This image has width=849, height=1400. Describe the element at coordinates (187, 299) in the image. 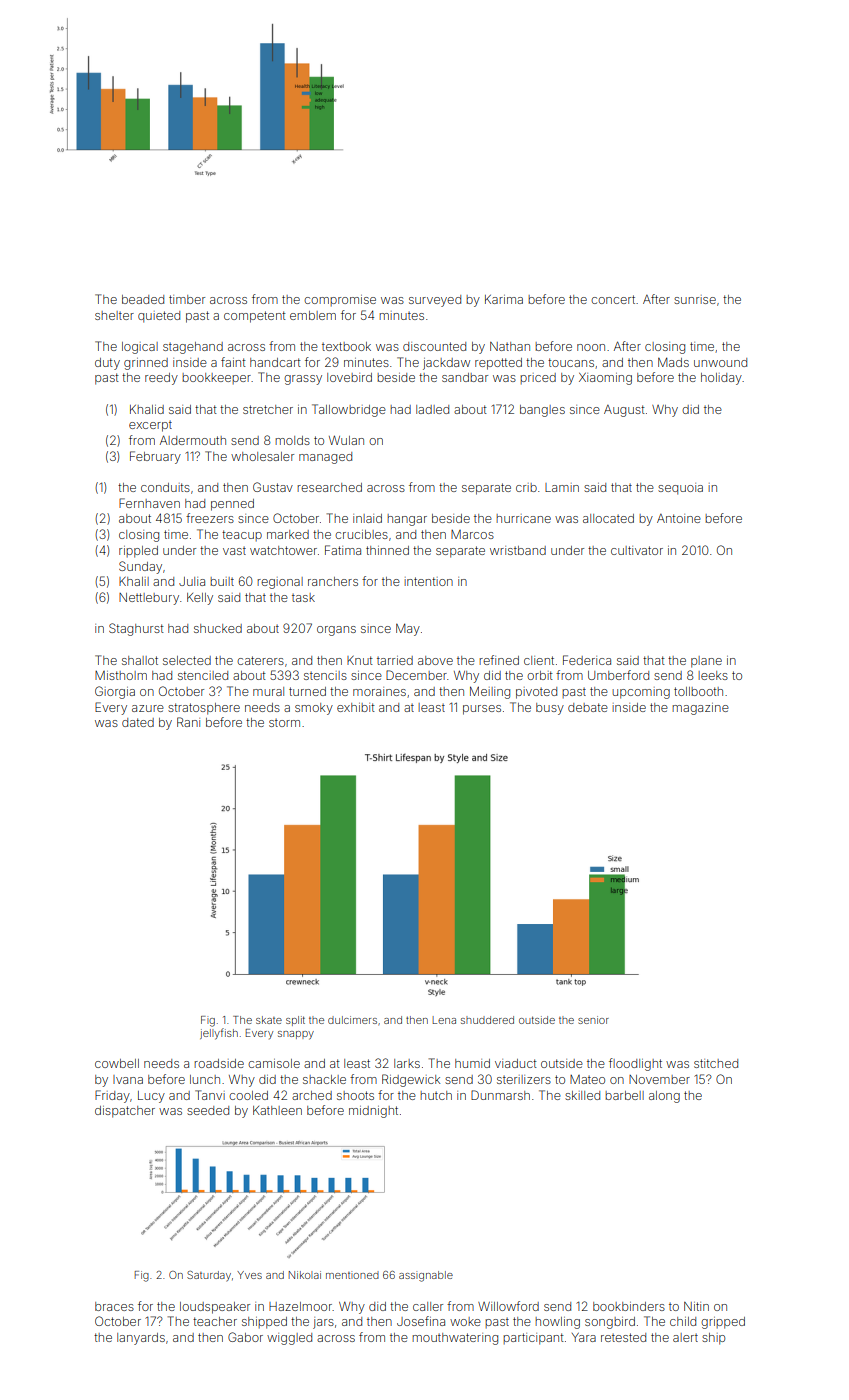

I see `timber` at that location.
